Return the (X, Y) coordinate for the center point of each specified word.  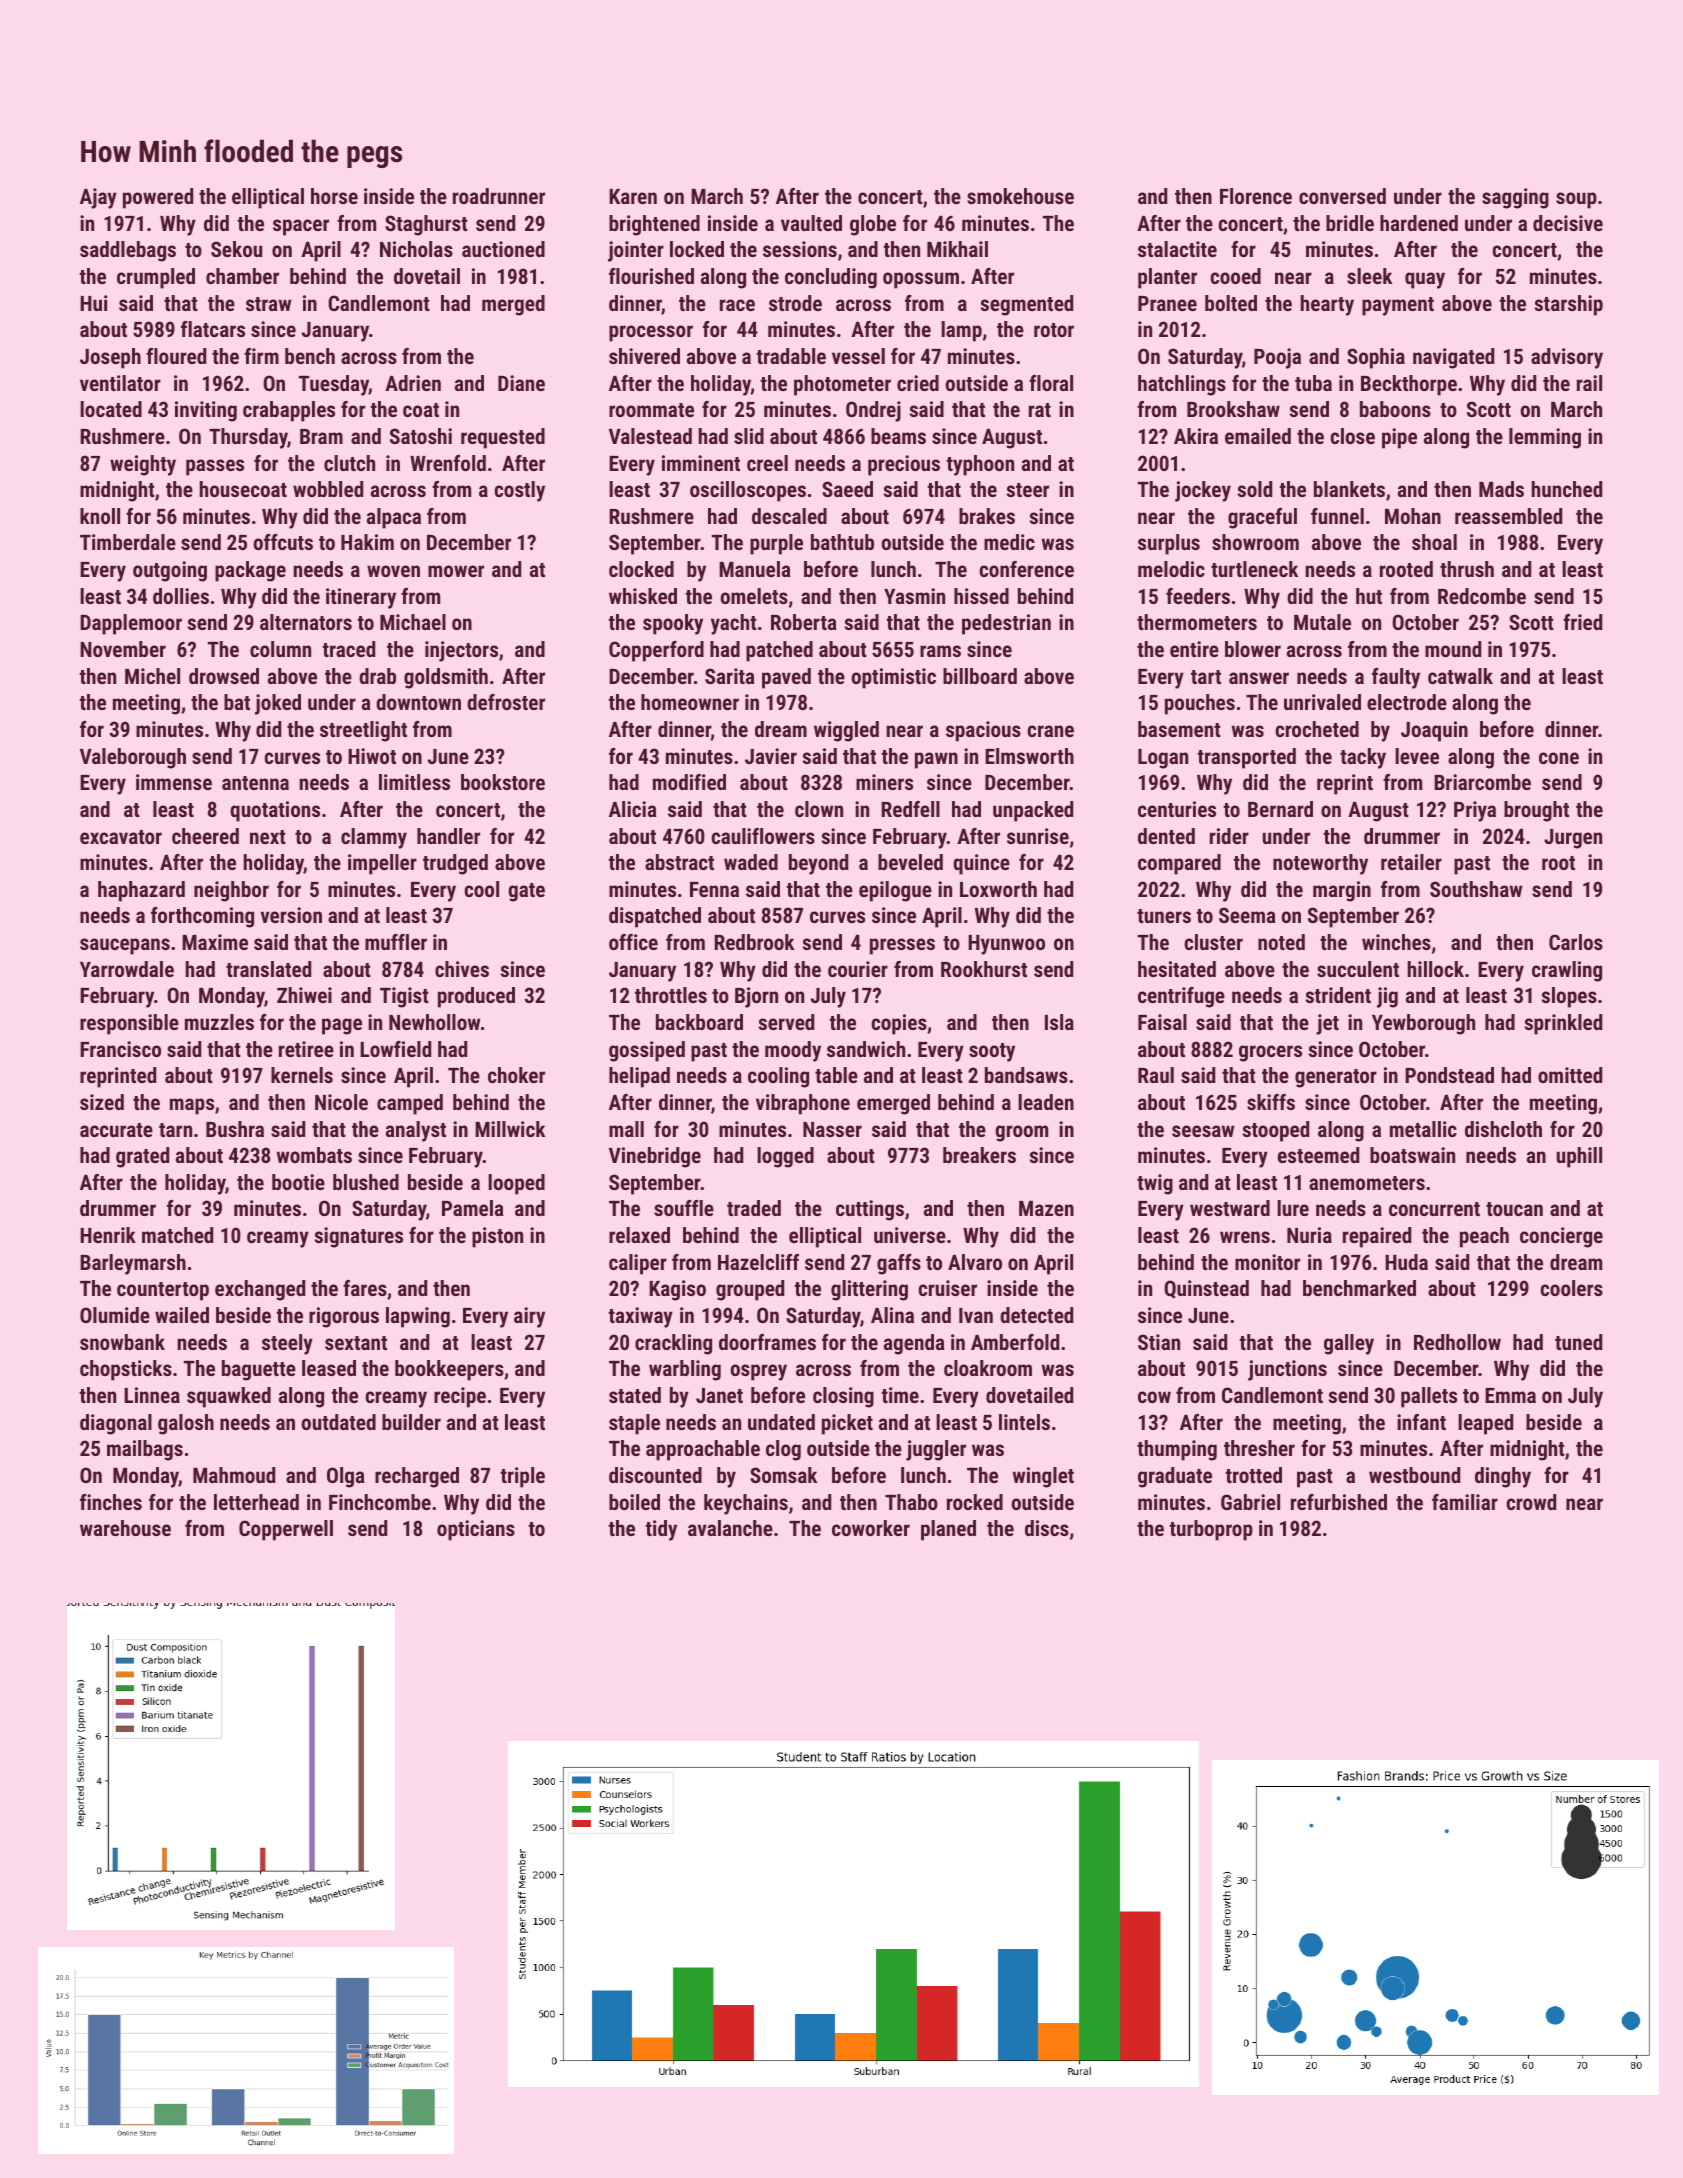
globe (873, 225)
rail (1589, 383)
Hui (93, 303)
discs (1047, 1528)
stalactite (1177, 249)
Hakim (367, 542)
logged (785, 1157)
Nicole (341, 1102)
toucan (1514, 1209)
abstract (679, 862)
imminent (701, 463)
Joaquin (1434, 731)
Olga (346, 1477)
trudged (455, 864)
